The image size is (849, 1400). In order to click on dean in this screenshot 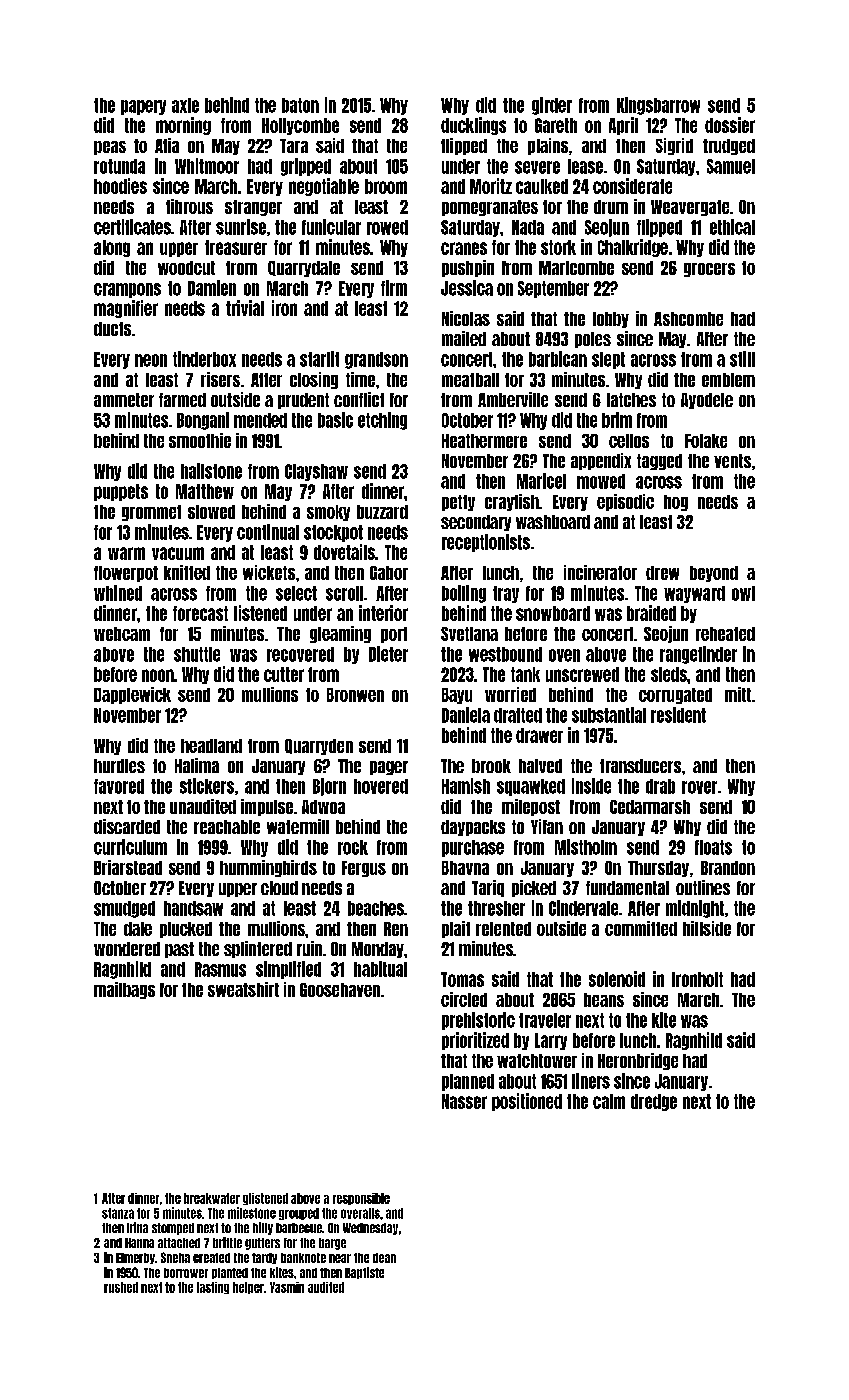, I will do `click(384, 1258)`.
